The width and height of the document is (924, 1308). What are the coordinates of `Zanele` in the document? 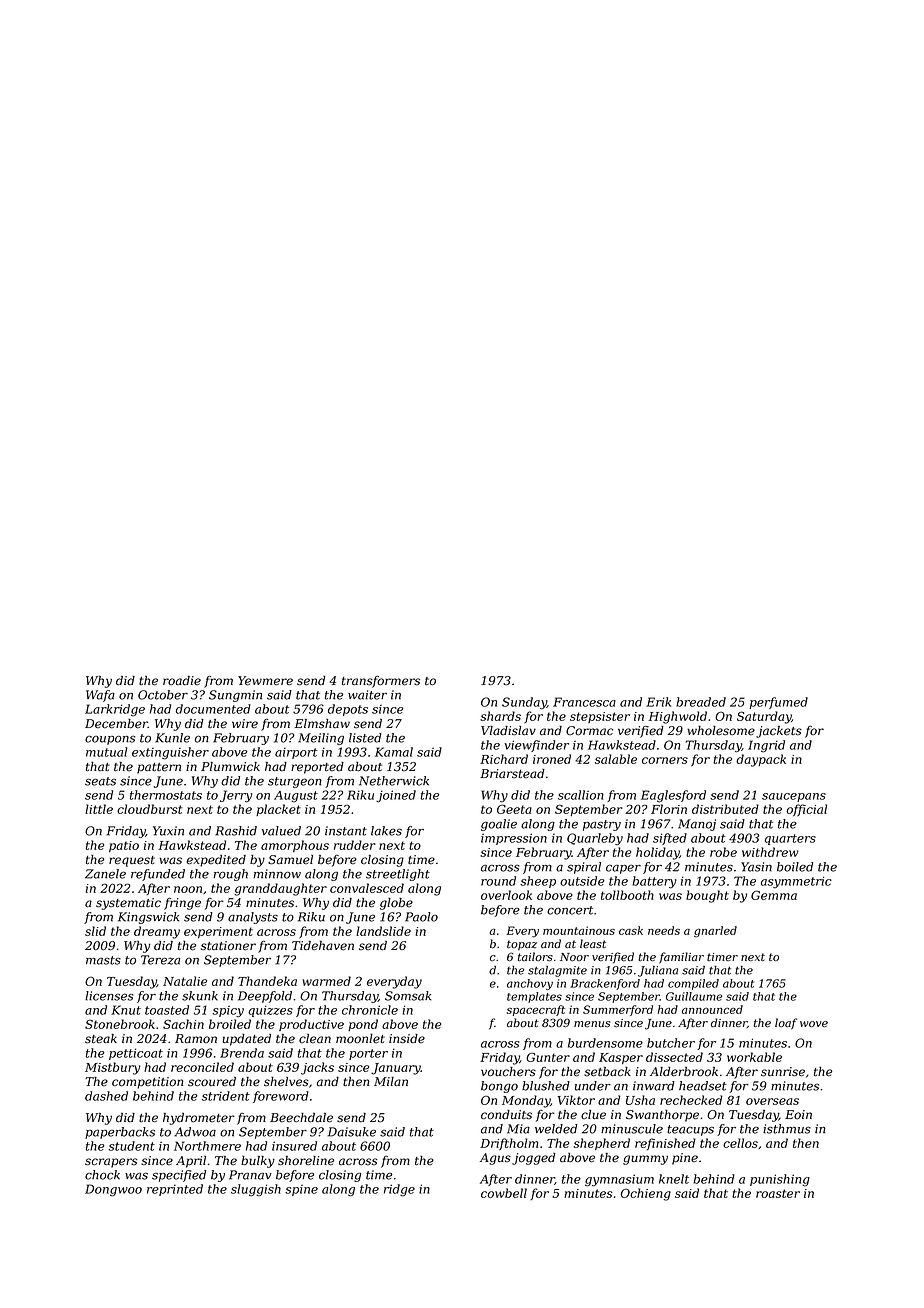 It's located at (105, 874).
